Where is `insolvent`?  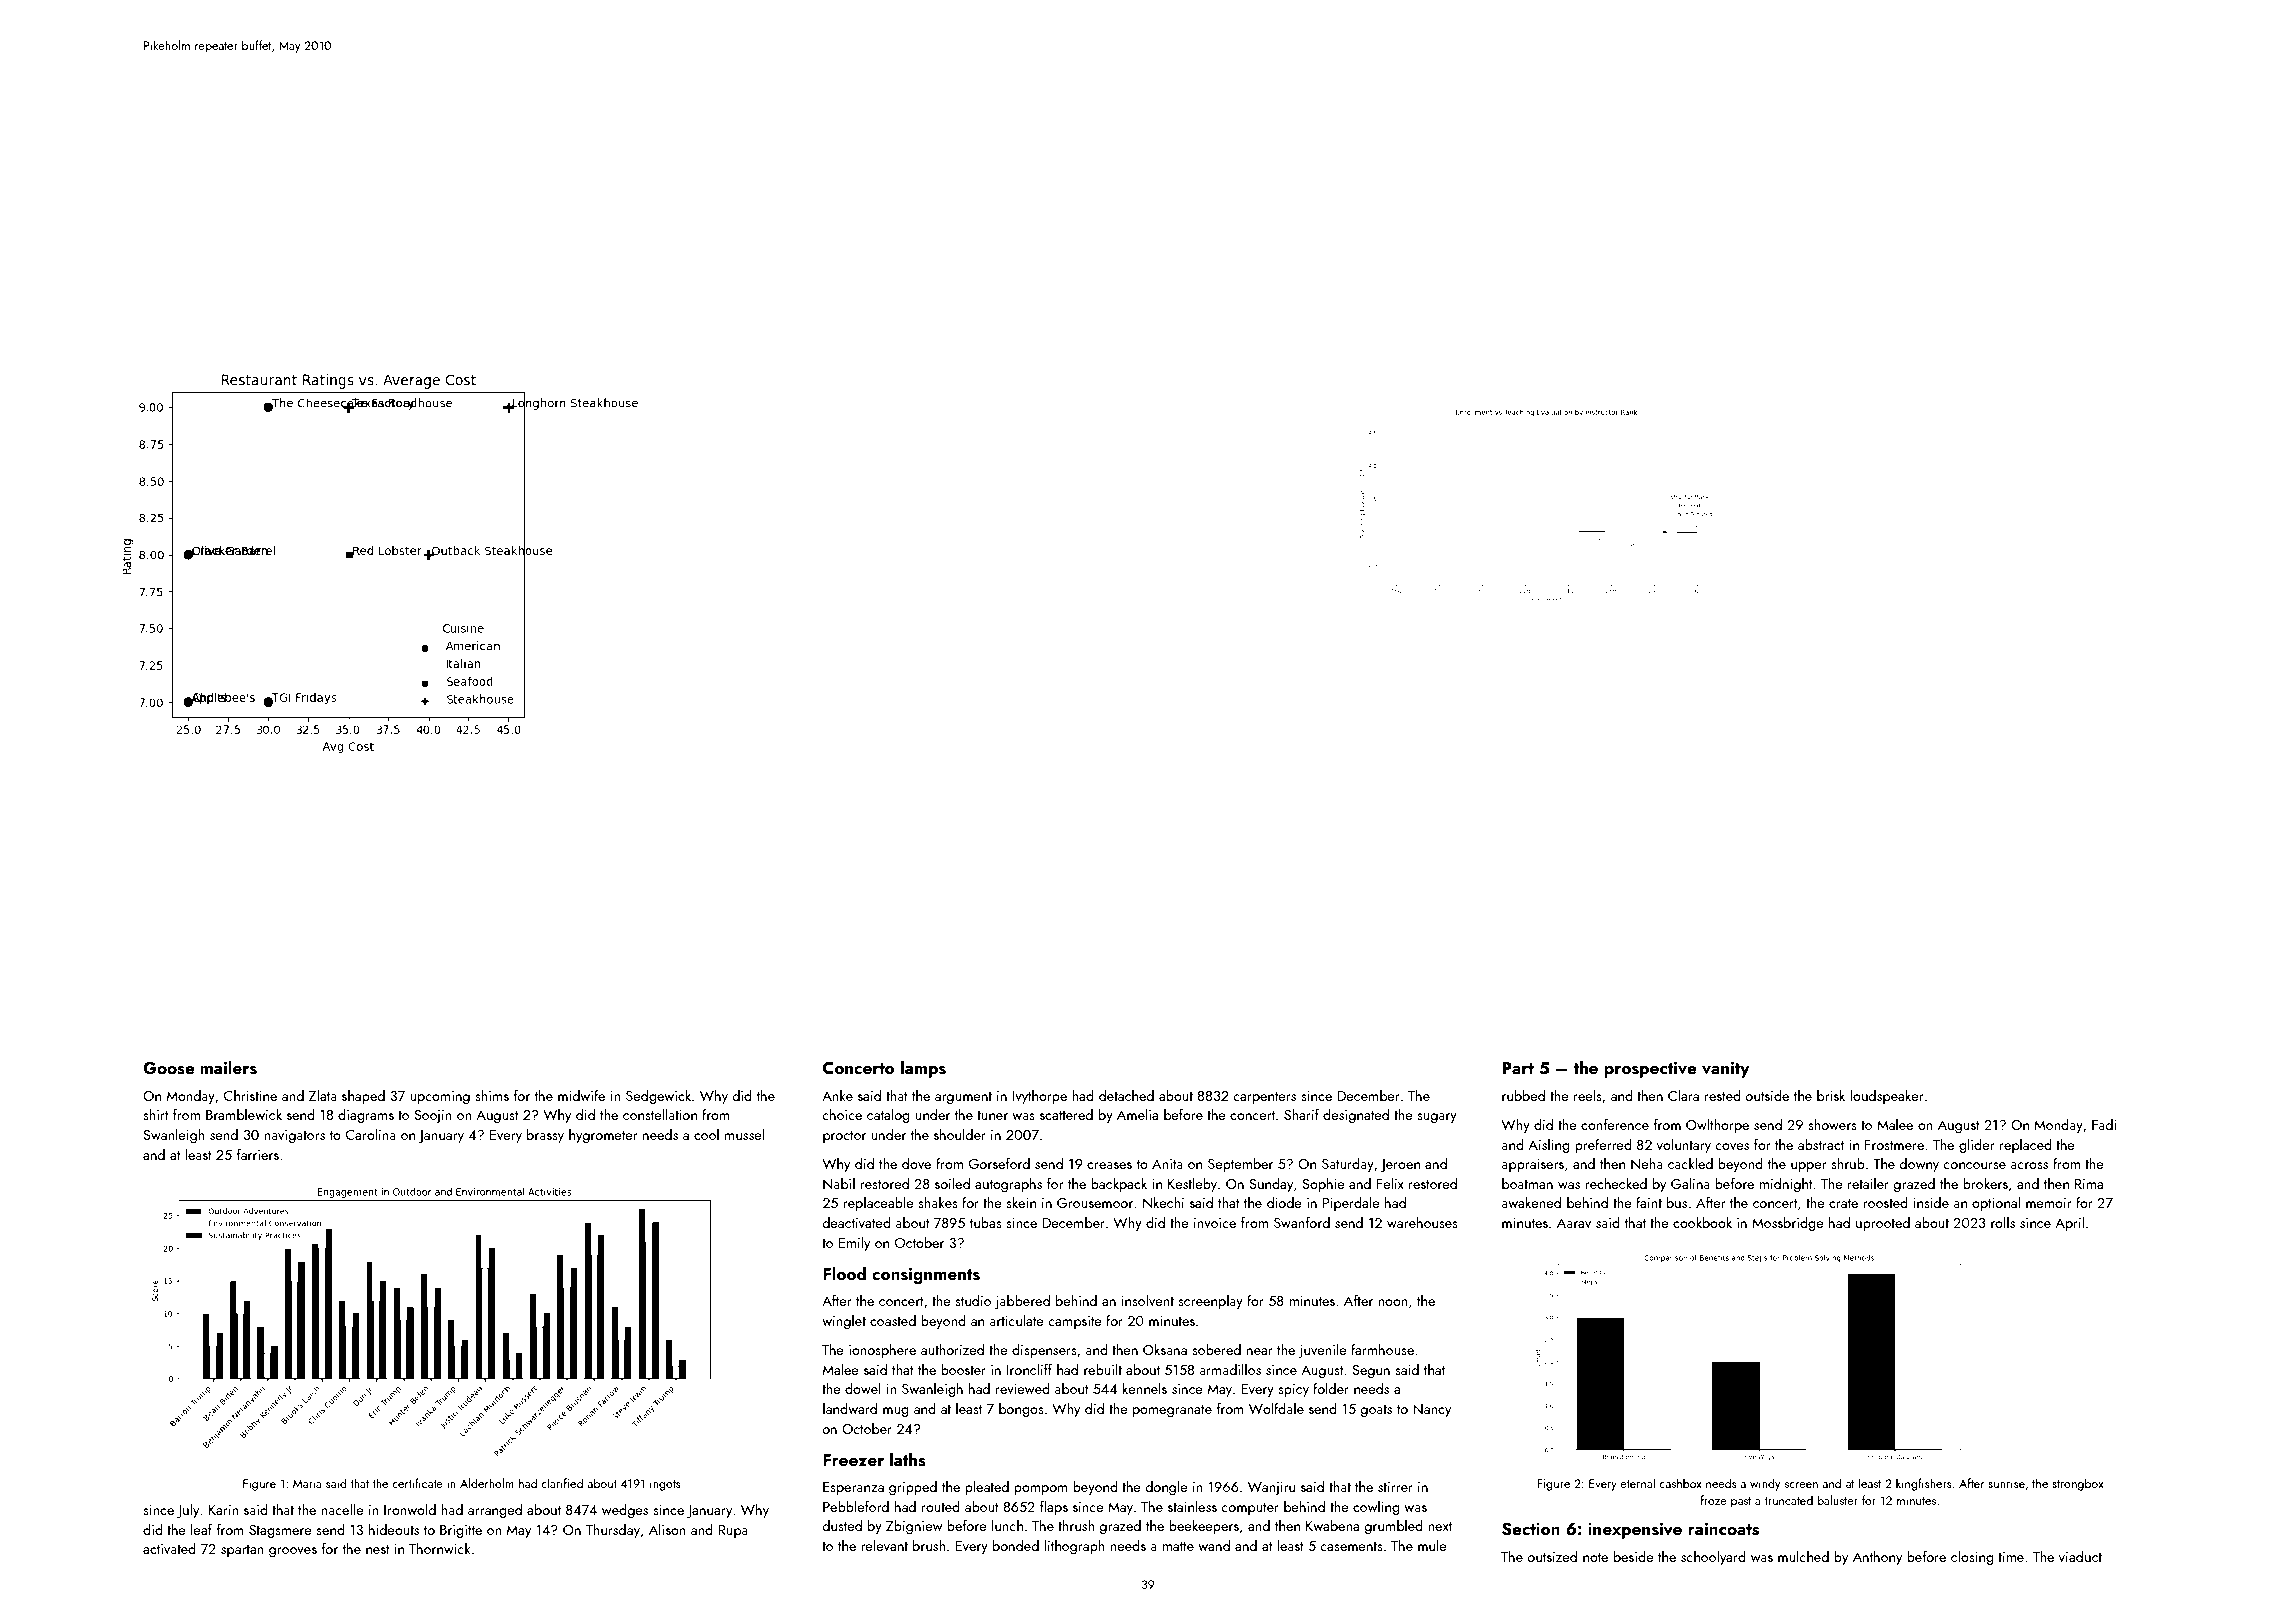 insolvent is located at coordinates (1147, 1300).
